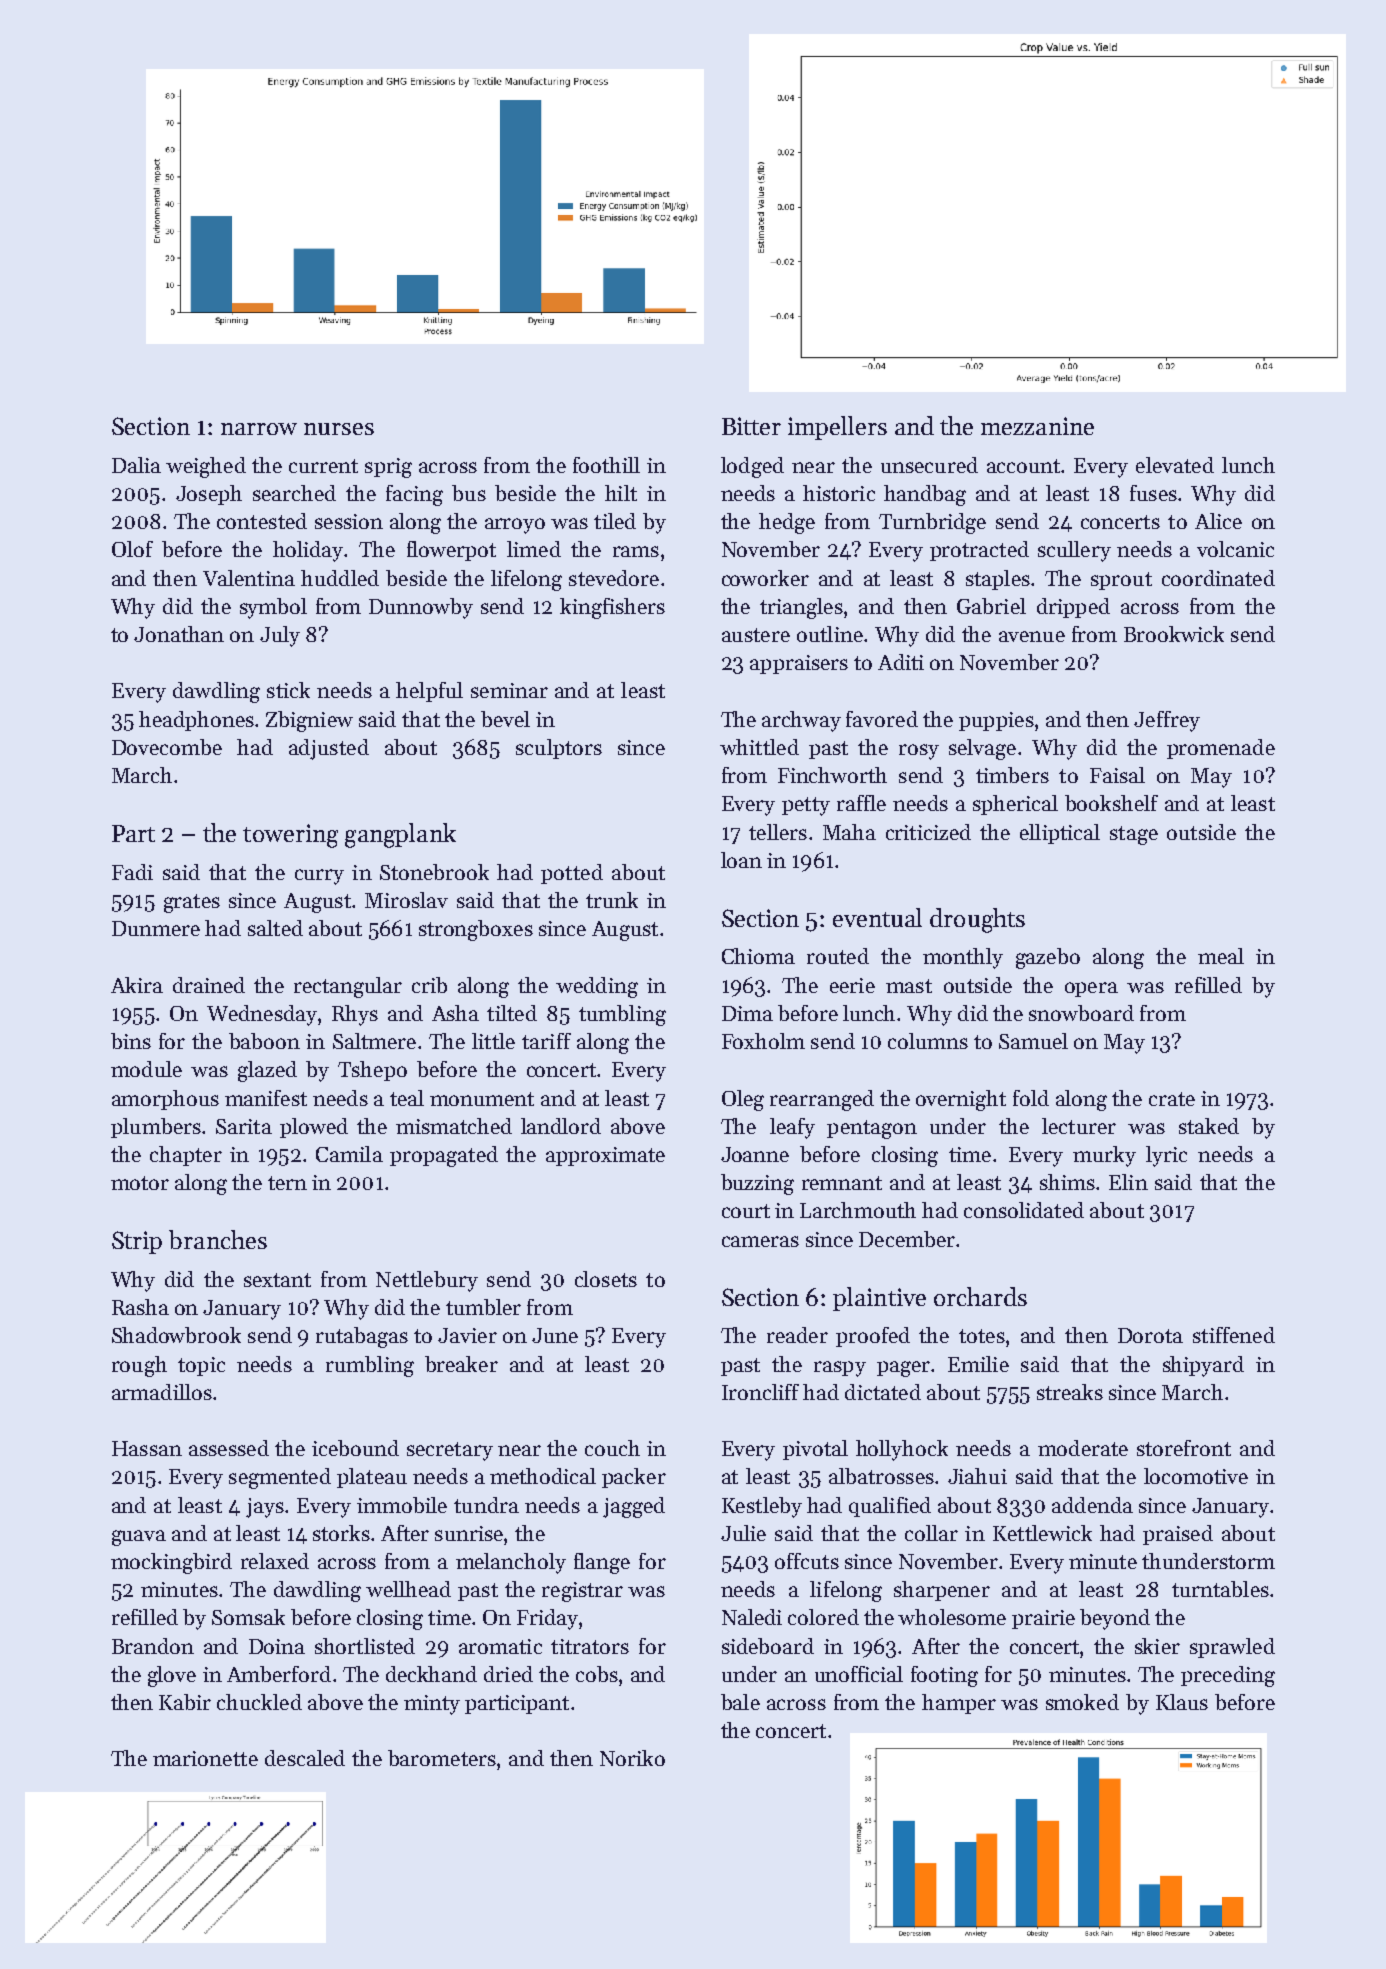 This page has width=1386, height=1969. I want to click on promenade, so click(1221, 749).
